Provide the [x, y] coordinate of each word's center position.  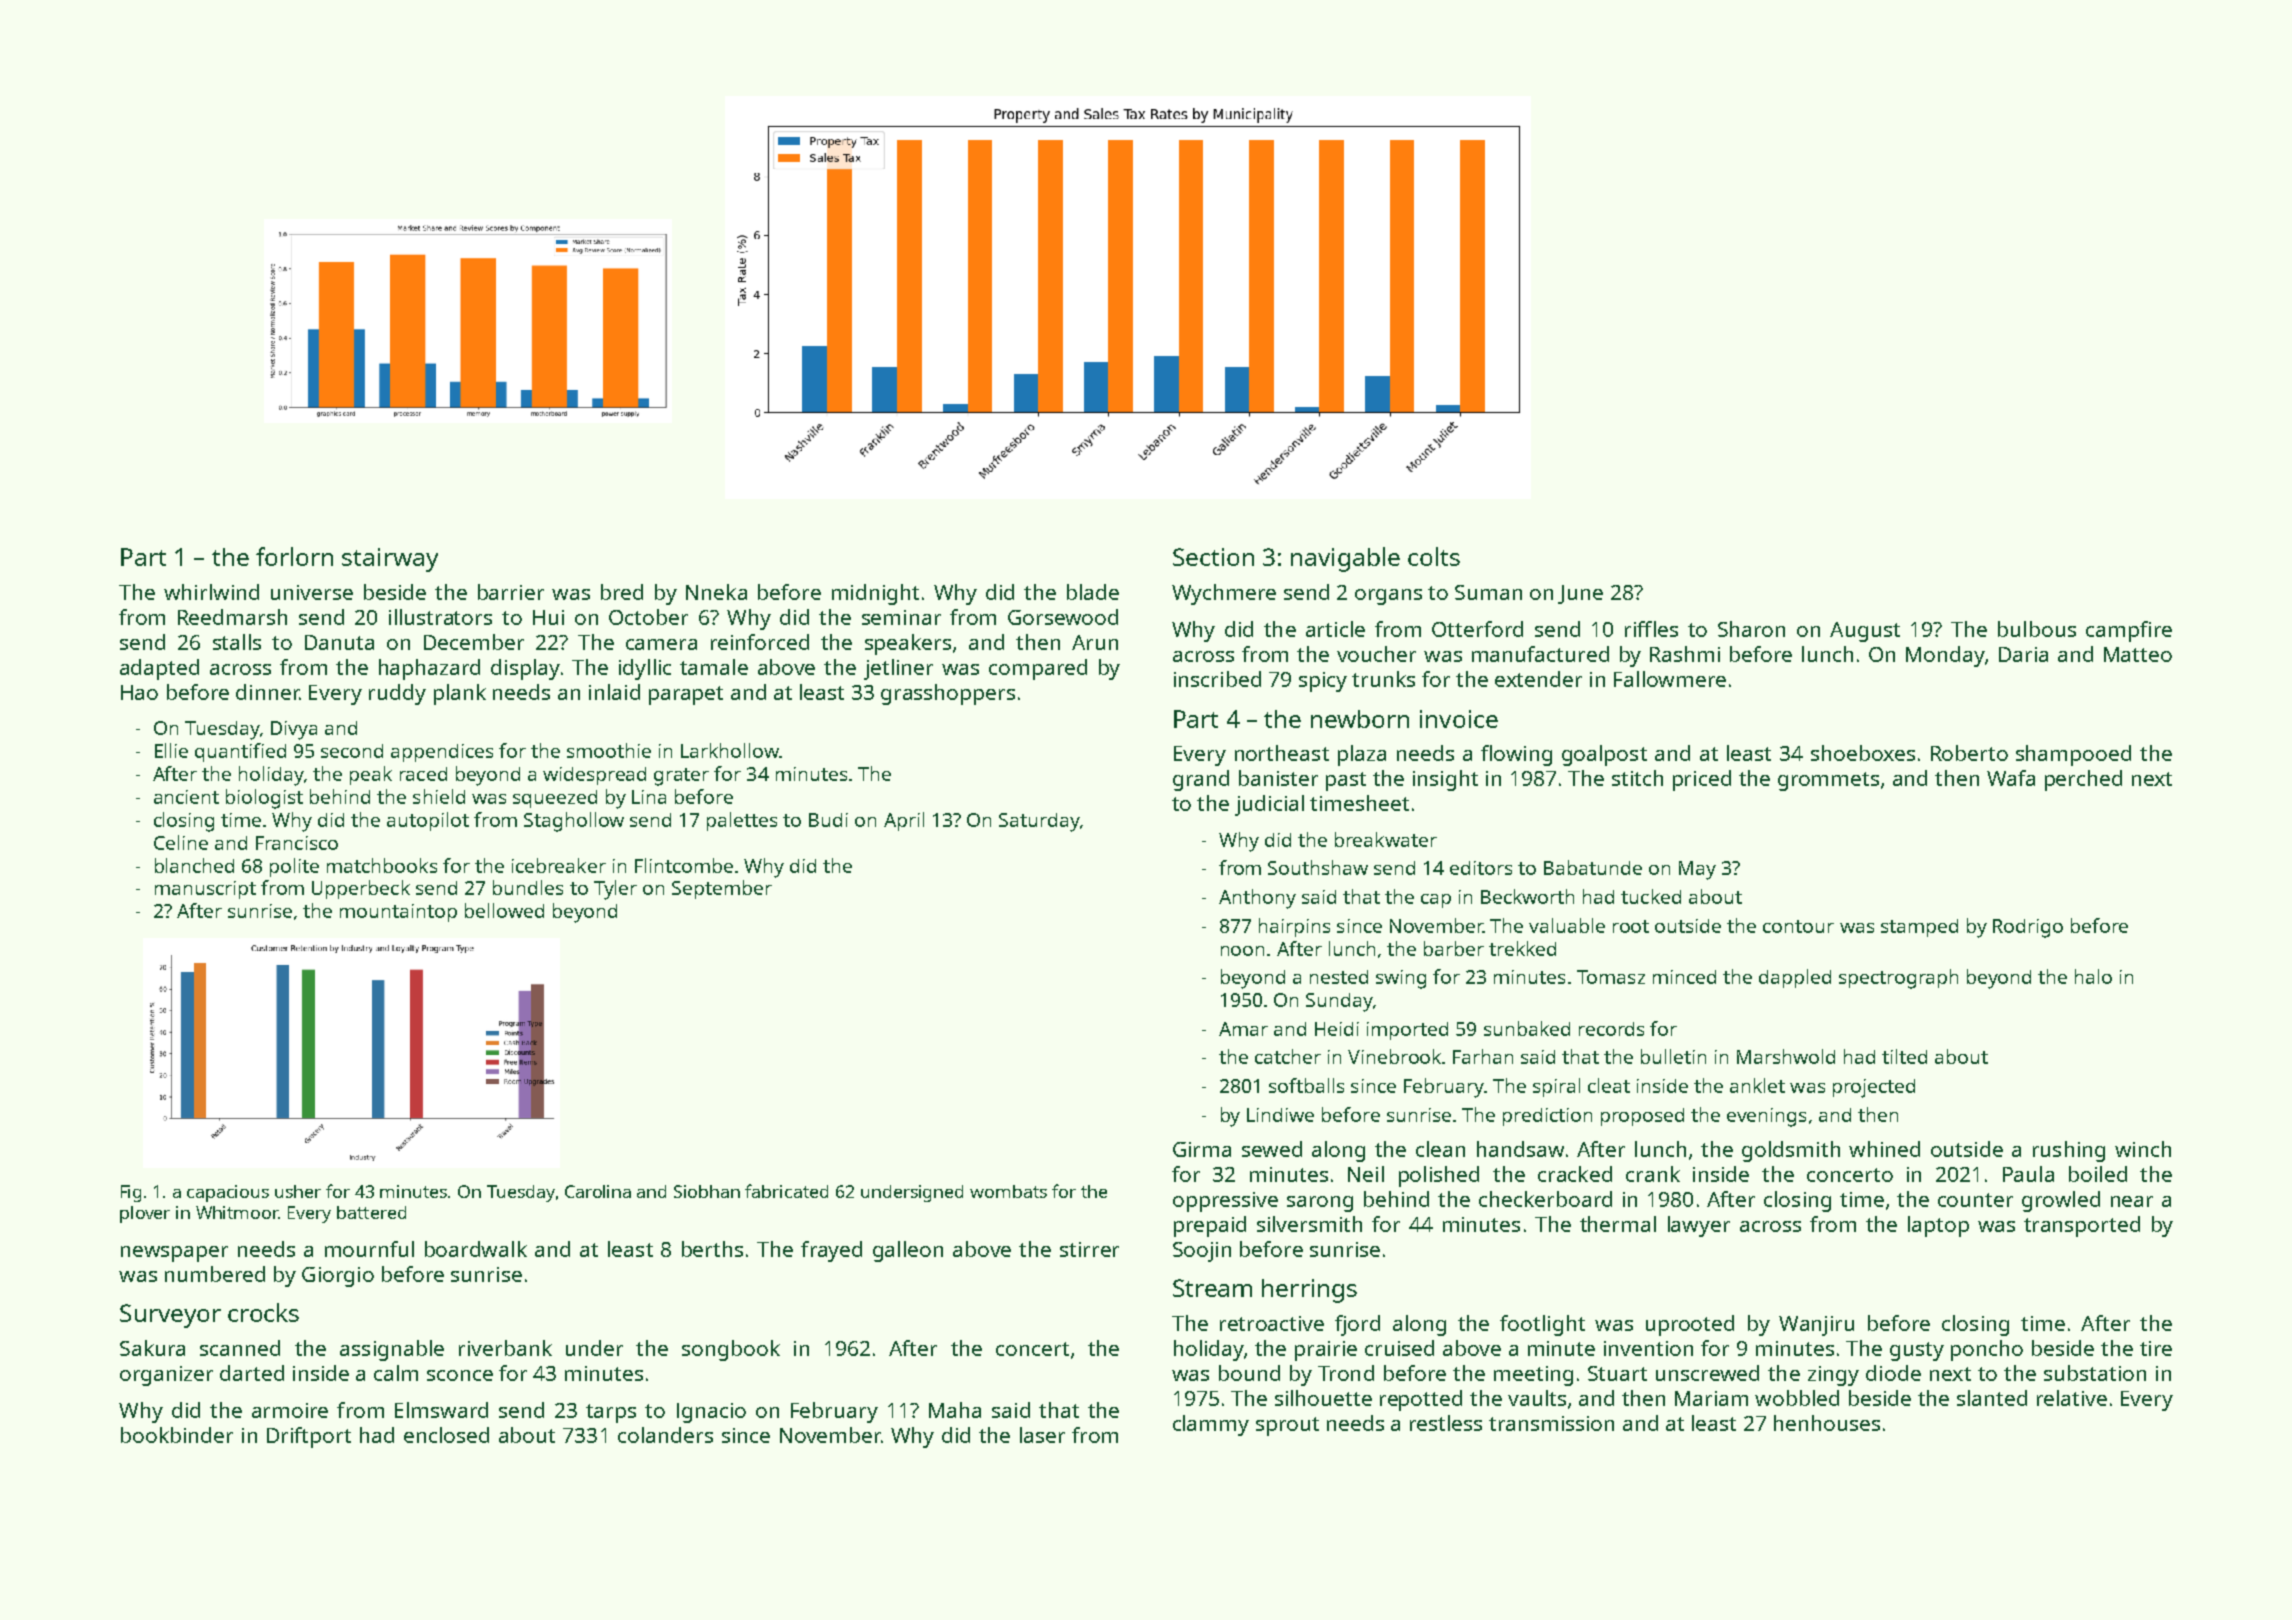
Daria [2023, 654]
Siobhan [707, 1191]
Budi [828, 820]
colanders [665, 1435]
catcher [1288, 1056]
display [525, 669]
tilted [1904, 1056]
